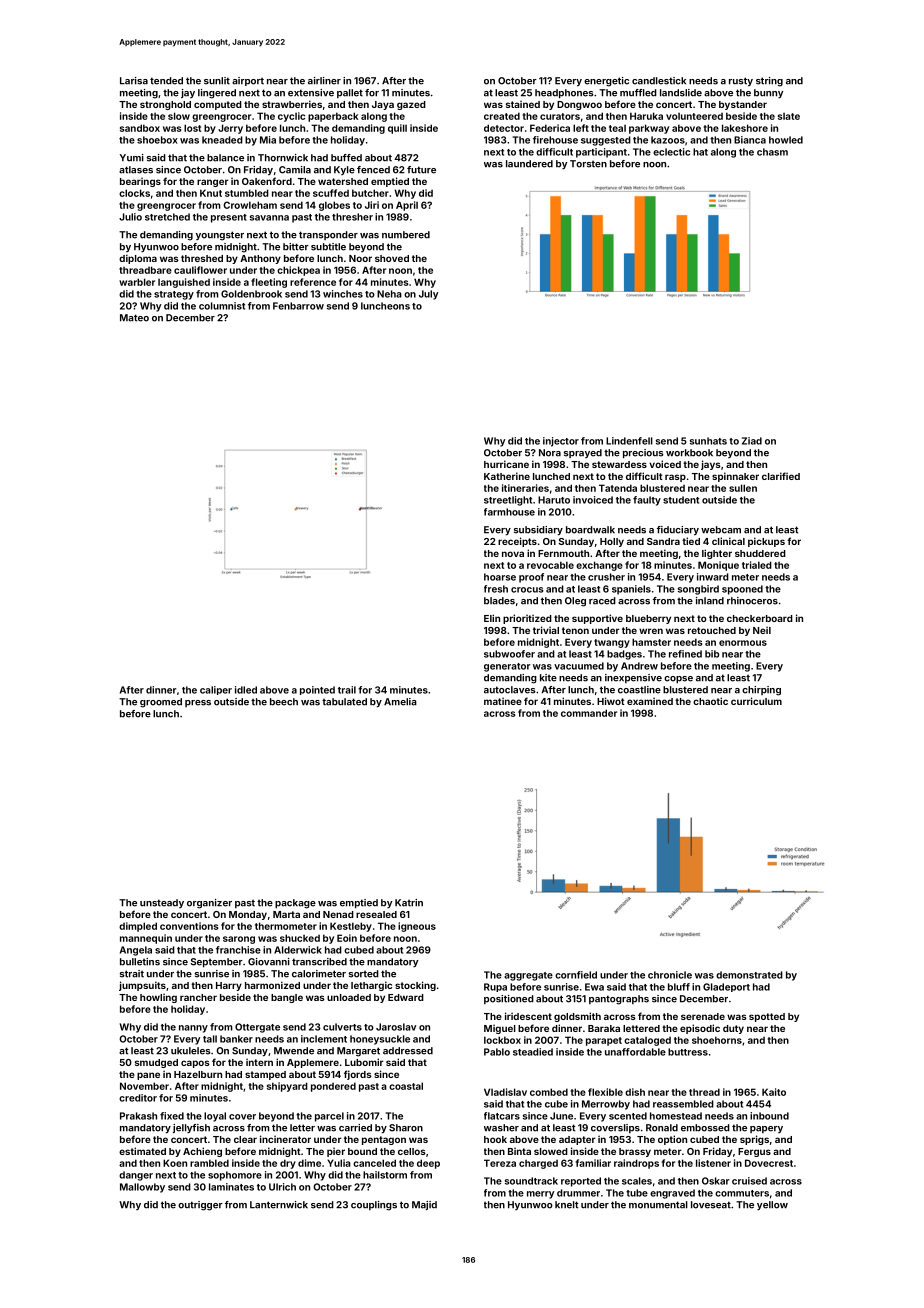 Image resolution: width=924 pixels, height=1308 pixels. I want to click on unsteady, so click(162, 903).
